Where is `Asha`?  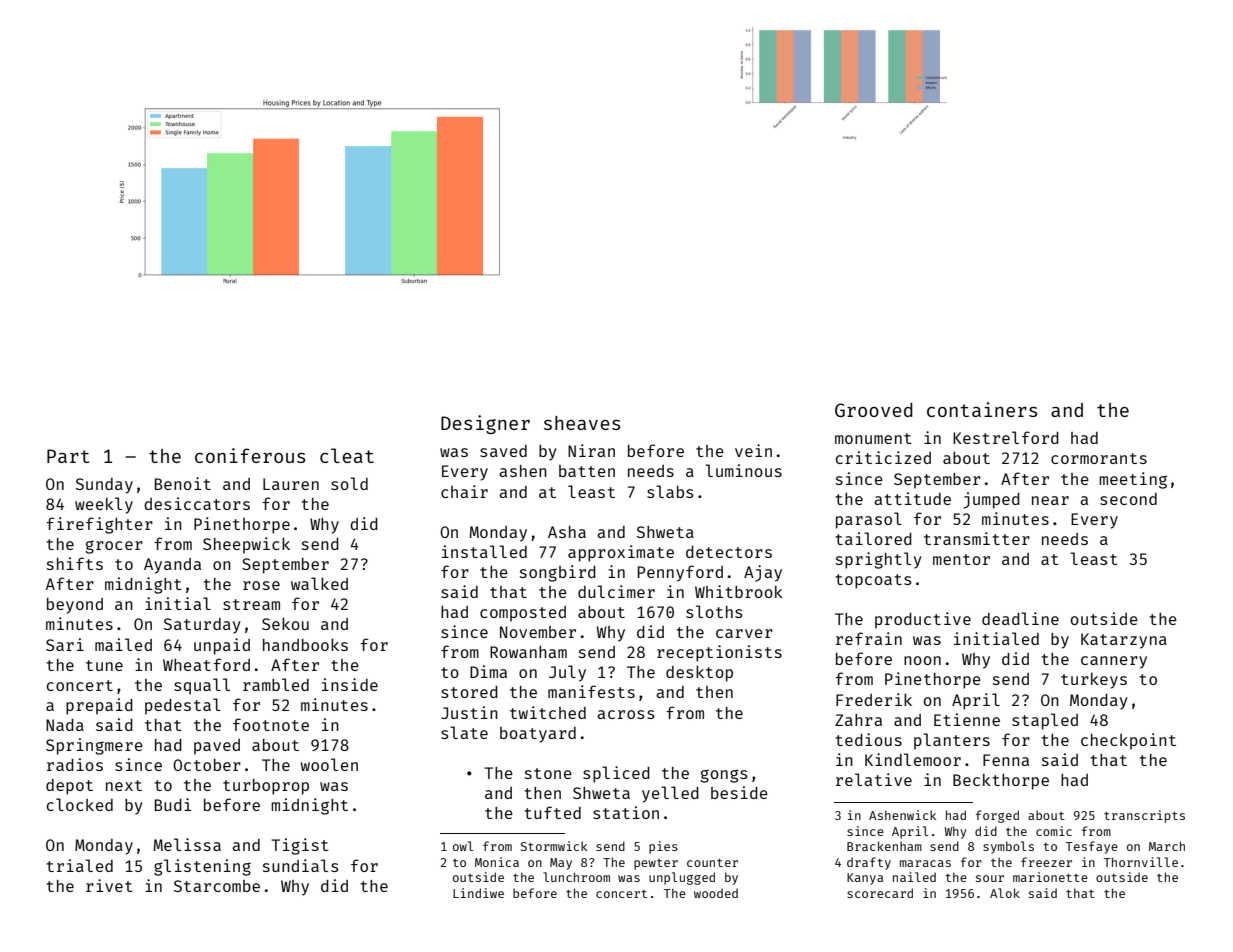 Asha is located at coordinates (567, 532).
